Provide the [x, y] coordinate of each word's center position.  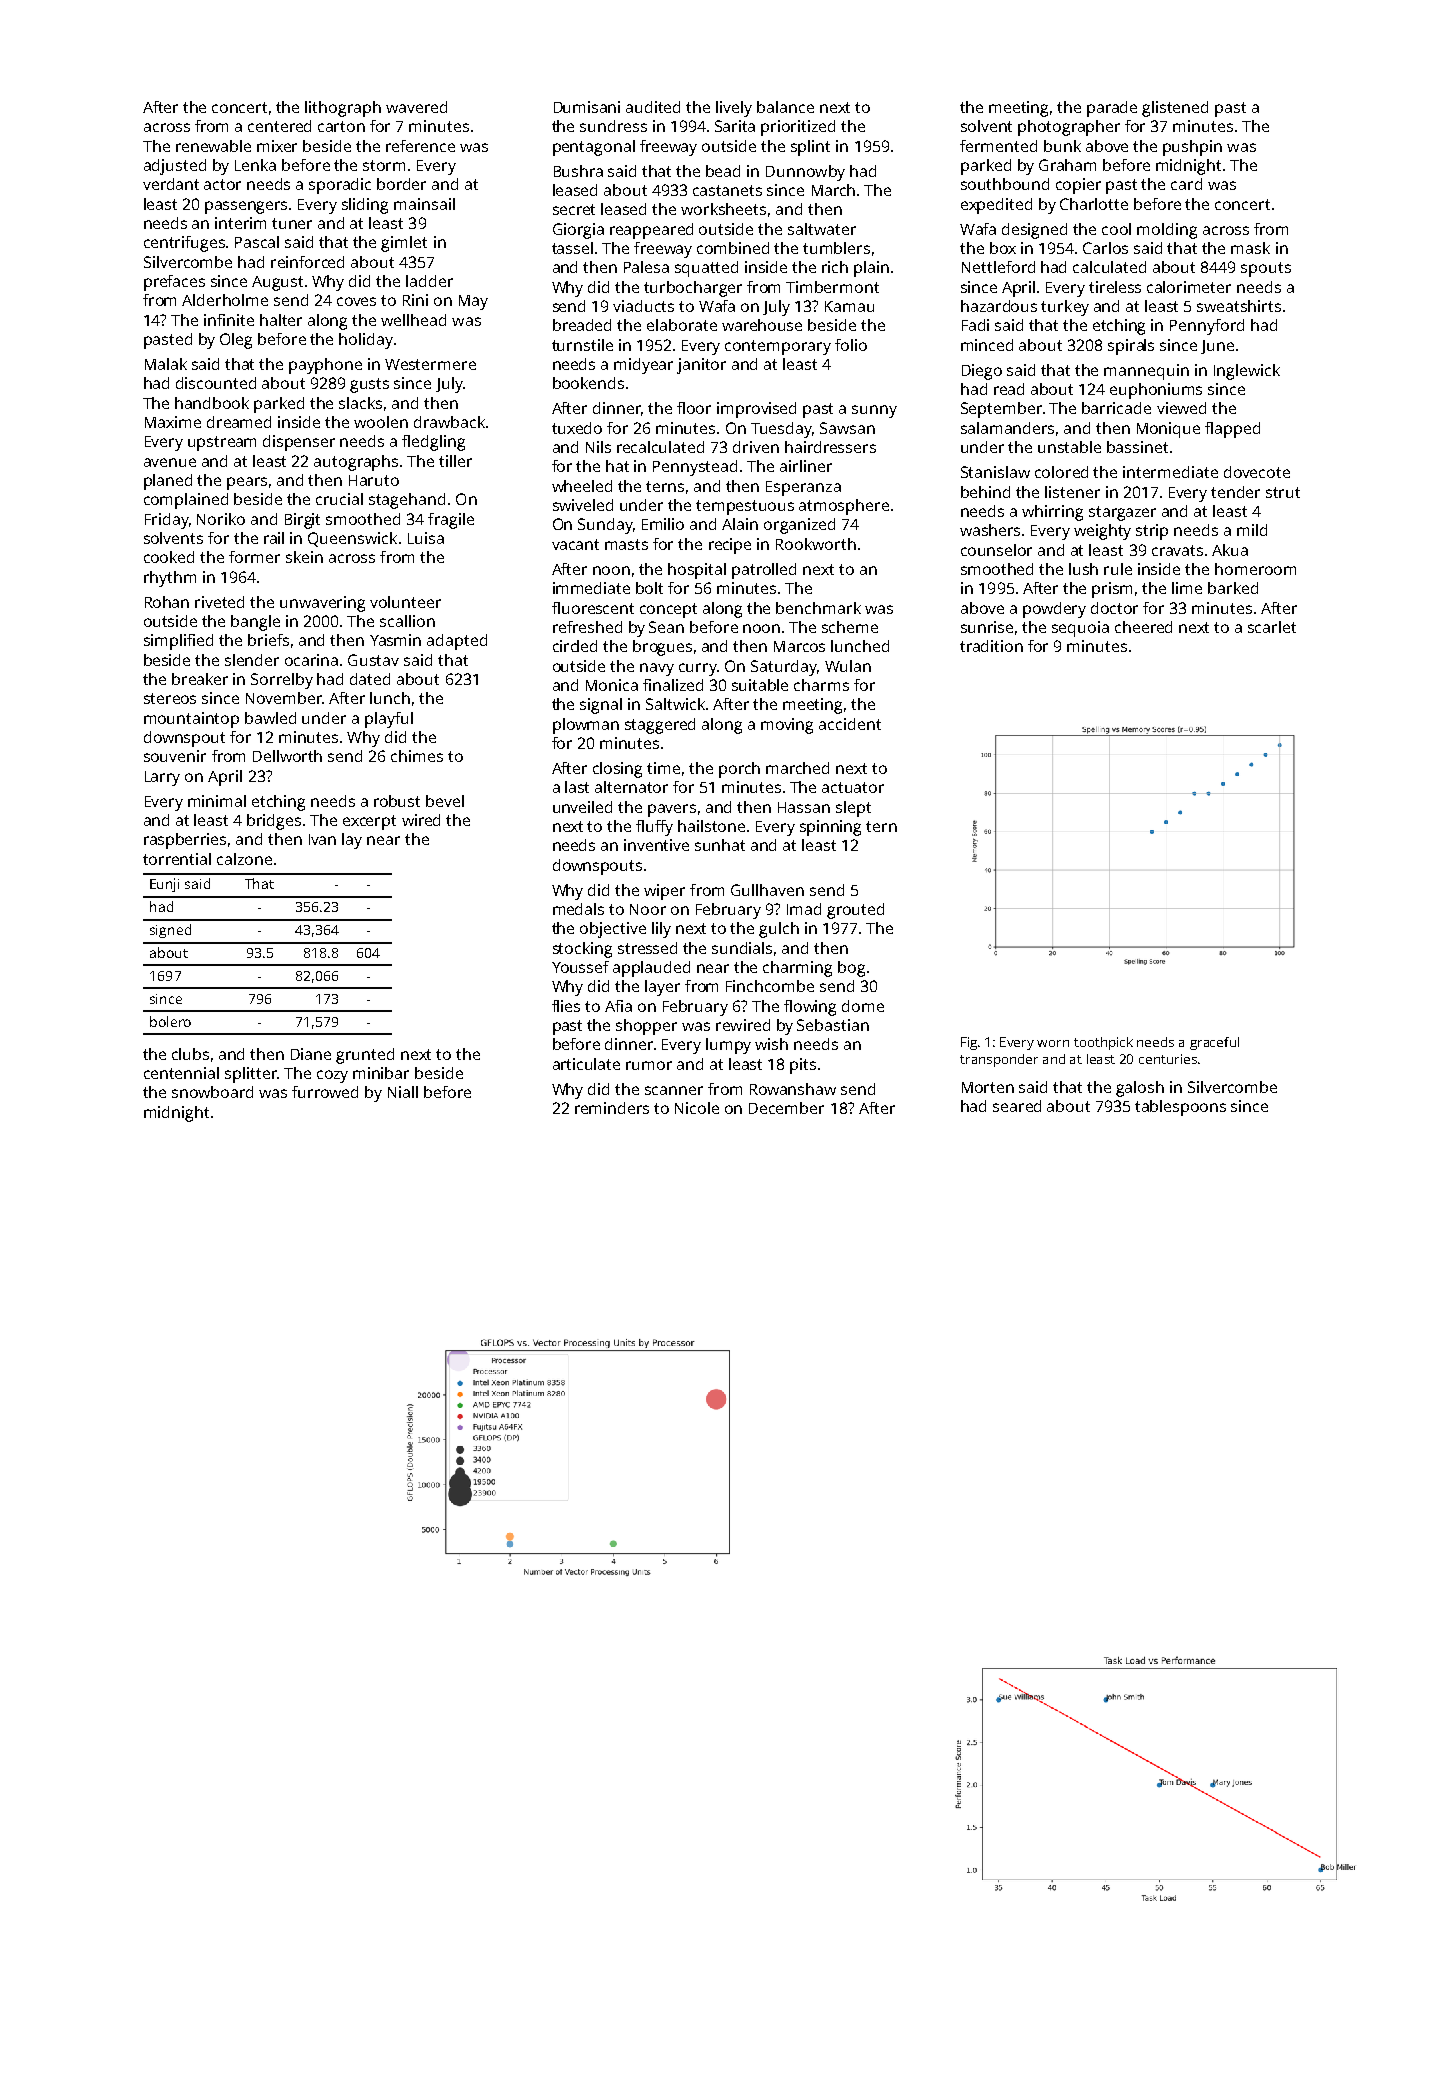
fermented [998, 146]
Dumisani [587, 107]
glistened [1175, 109]
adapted [457, 642]
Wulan [848, 666]
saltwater [822, 229]
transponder [999, 1060]
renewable [213, 146]
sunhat [720, 845]
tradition [991, 646]
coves [356, 301]
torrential [177, 859]
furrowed [325, 1092]
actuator [853, 787]
